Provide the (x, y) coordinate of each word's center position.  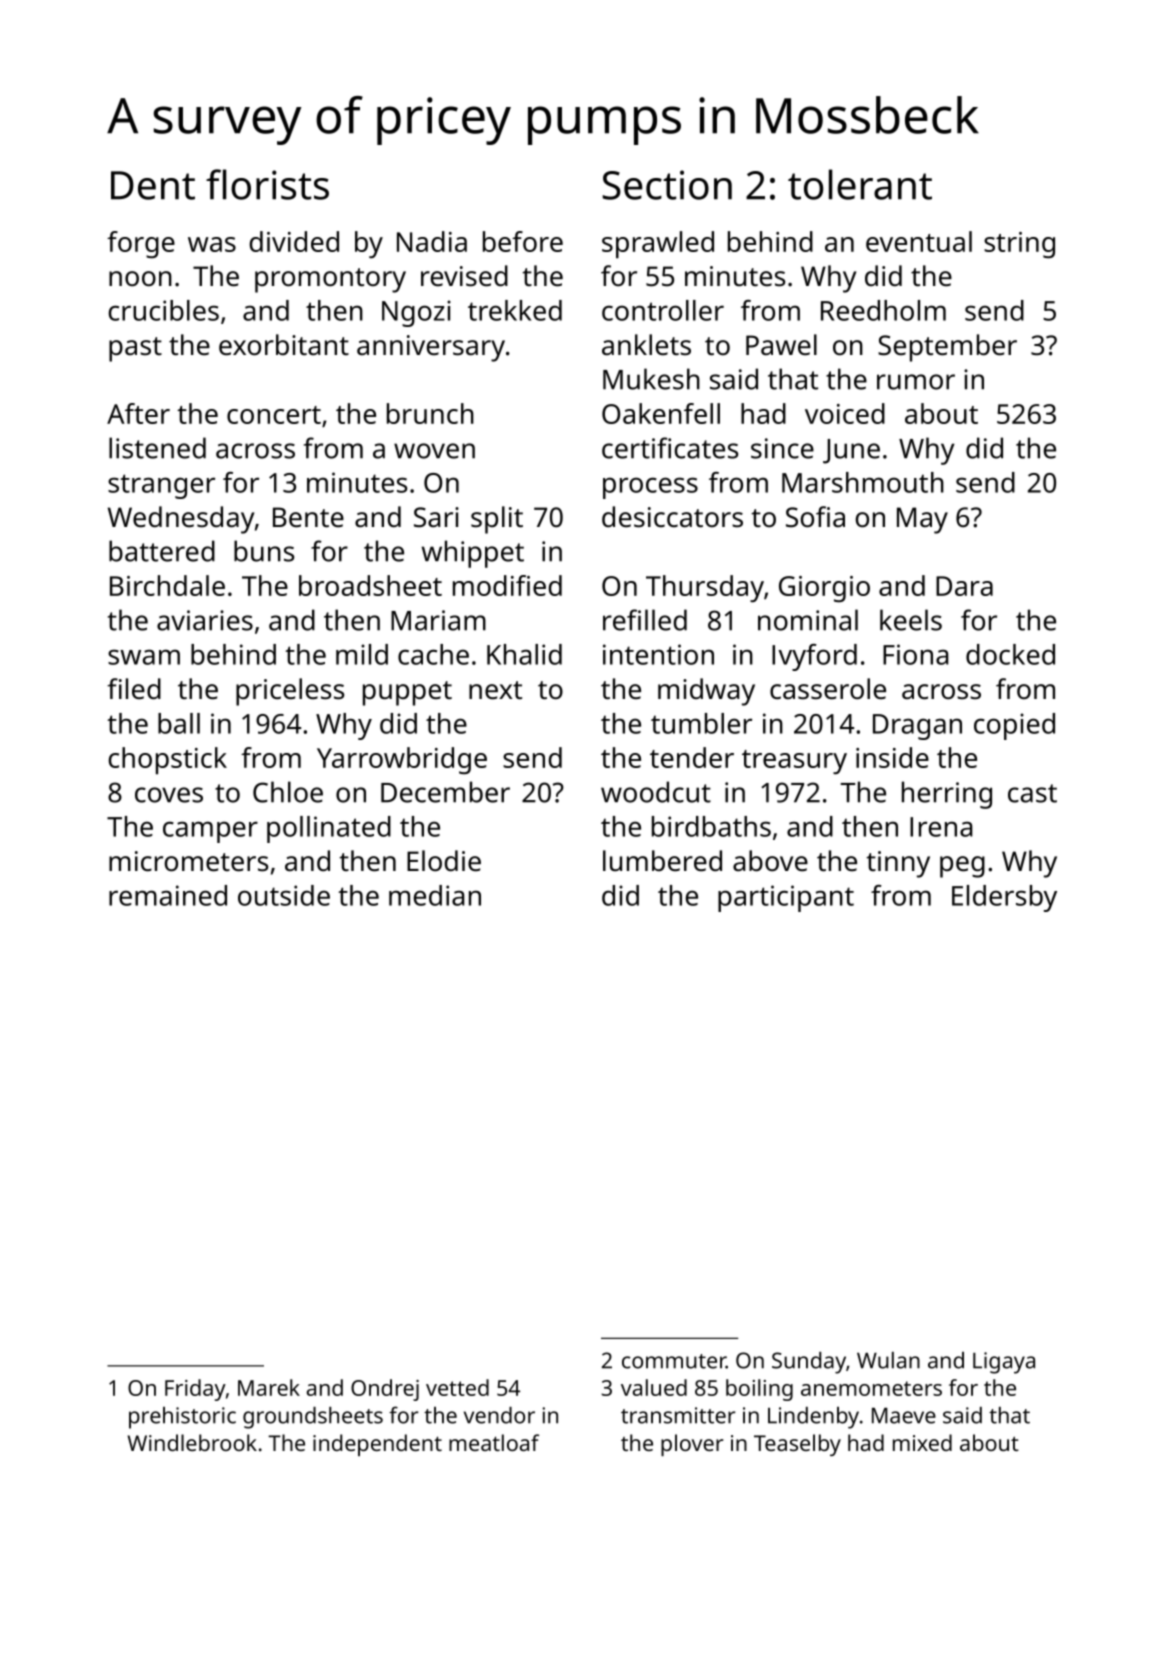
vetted (457, 1387)
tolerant (860, 184)
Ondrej (385, 1390)
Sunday (809, 1363)
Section (667, 185)
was (212, 244)
